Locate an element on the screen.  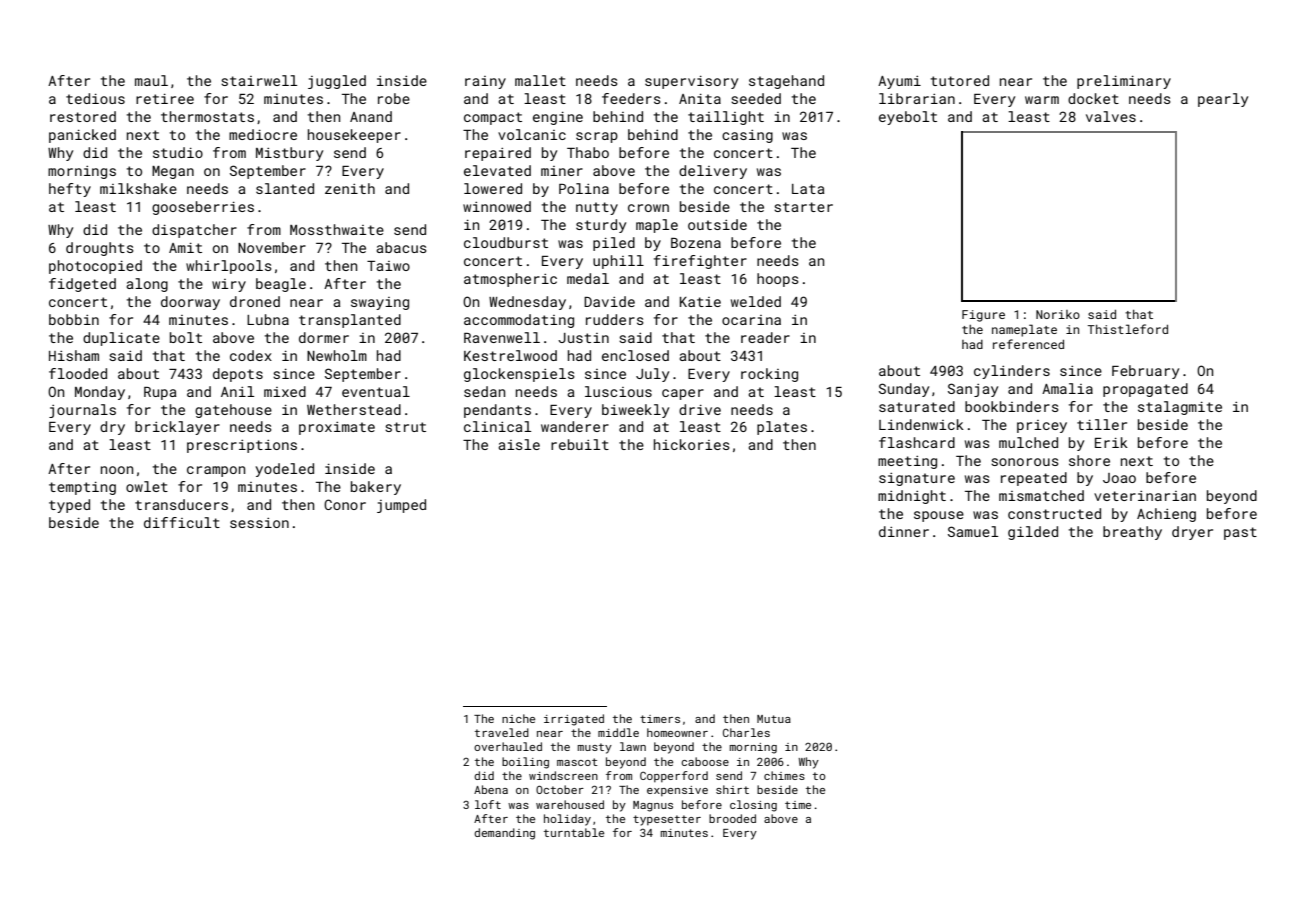
restored is located at coordinates (83, 116).
